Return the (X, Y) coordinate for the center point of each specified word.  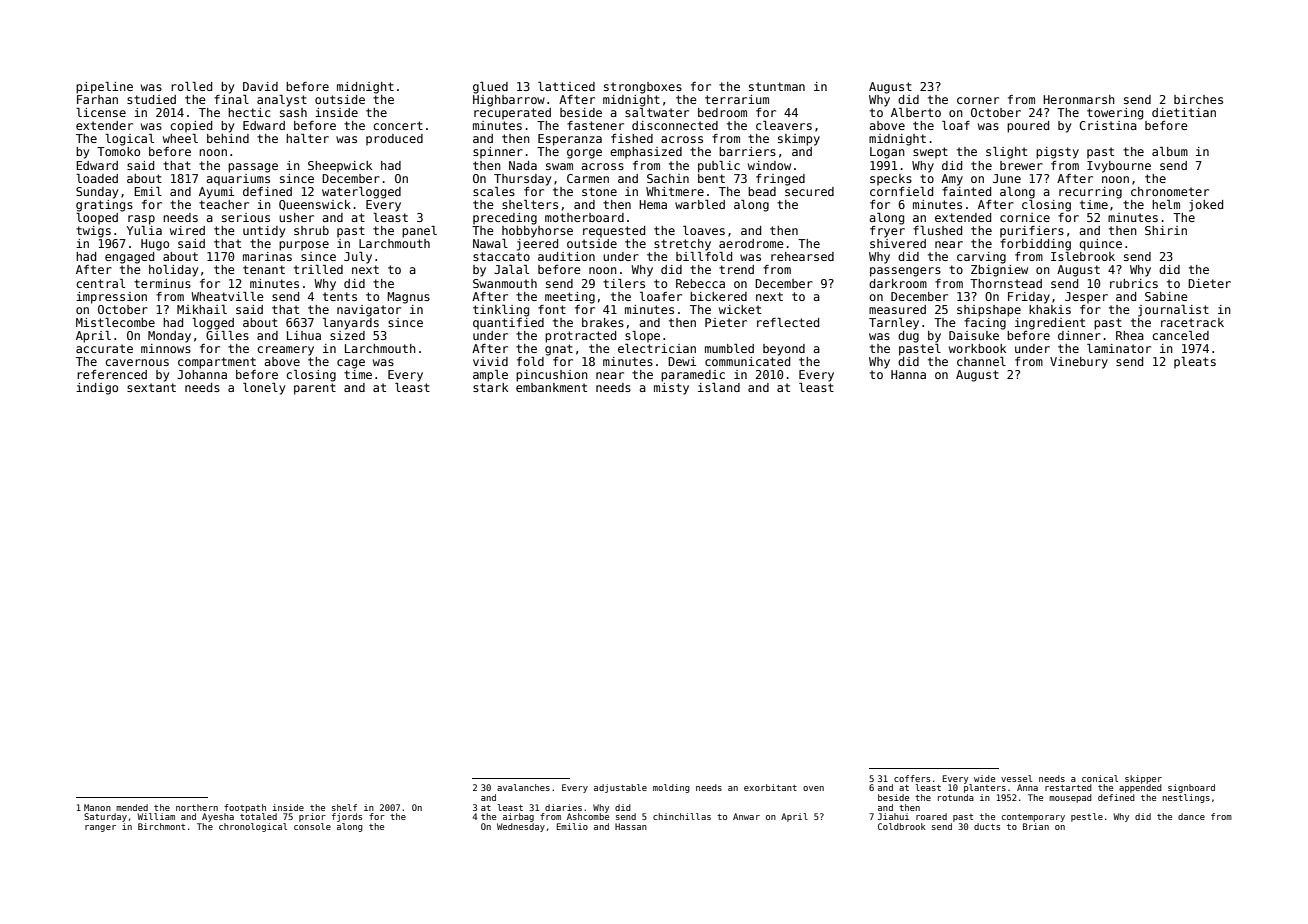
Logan (887, 153)
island (719, 387)
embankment (551, 387)
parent (315, 389)
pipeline (104, 88)
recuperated (512, 114)
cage (351, 364)
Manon (97, 807)
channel (981, 361)
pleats (1195, 363)
